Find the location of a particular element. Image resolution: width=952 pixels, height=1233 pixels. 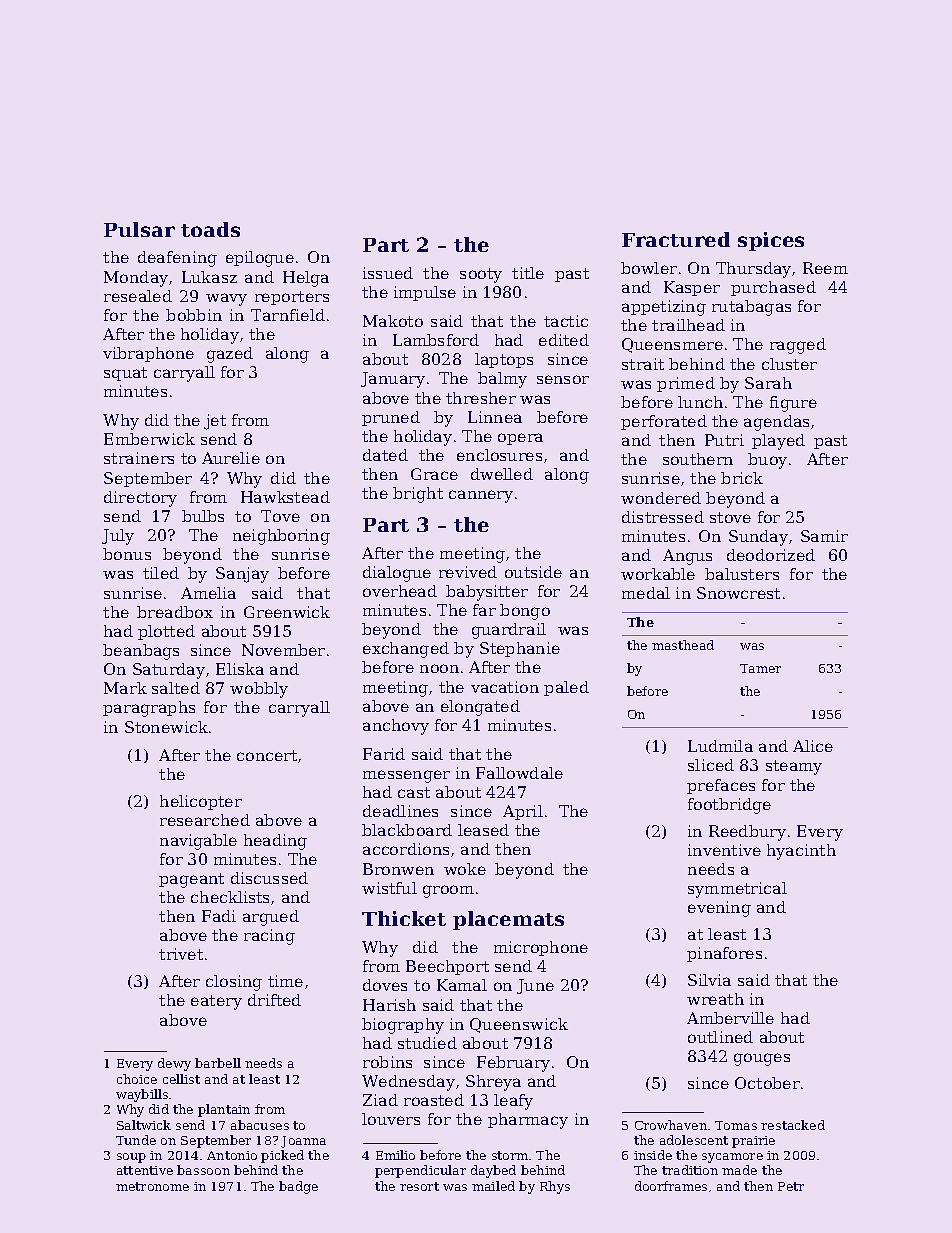

prefaces is located at coordinates (721, 786).
